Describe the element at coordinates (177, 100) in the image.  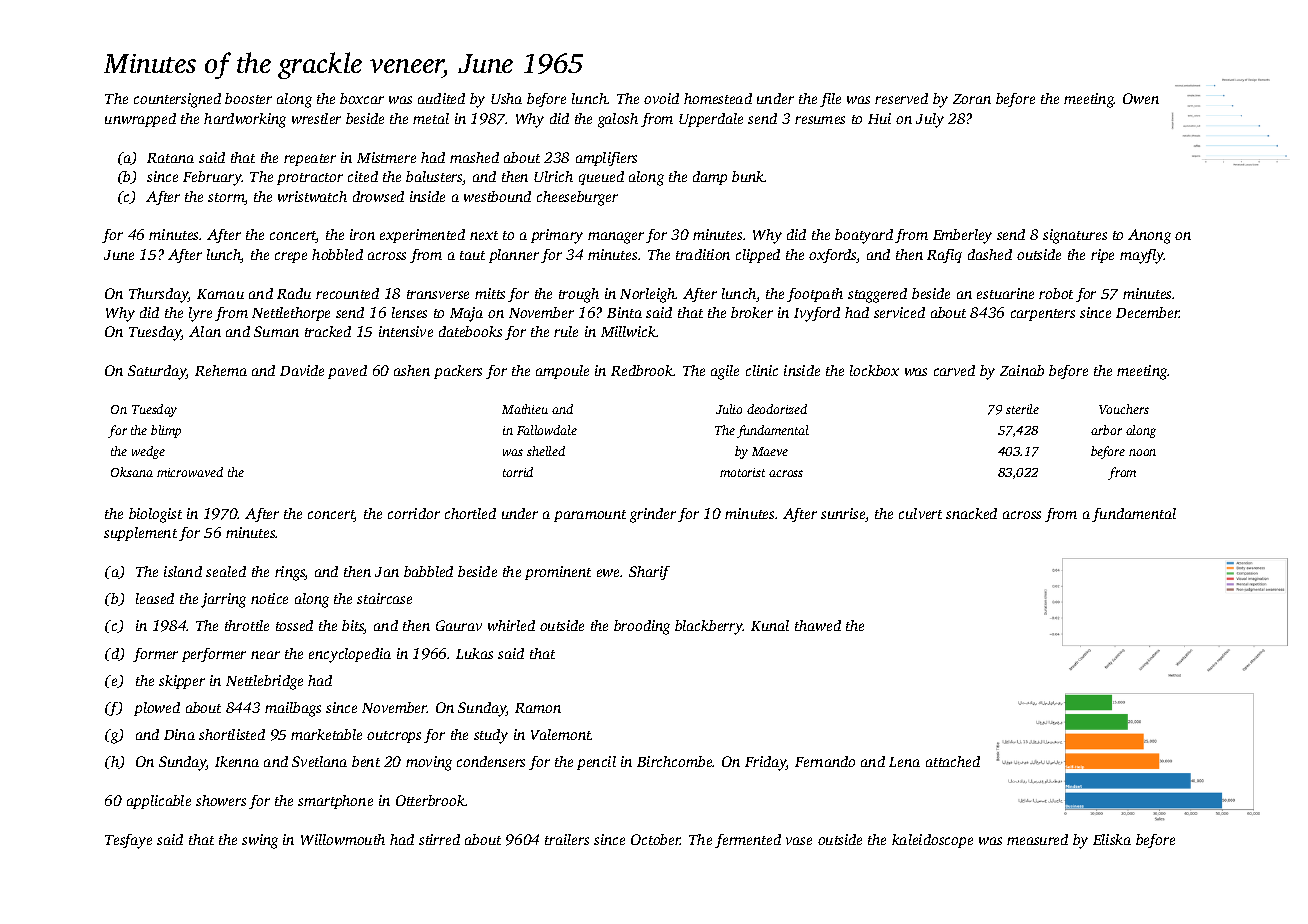
I see `countersigned` at that location.
